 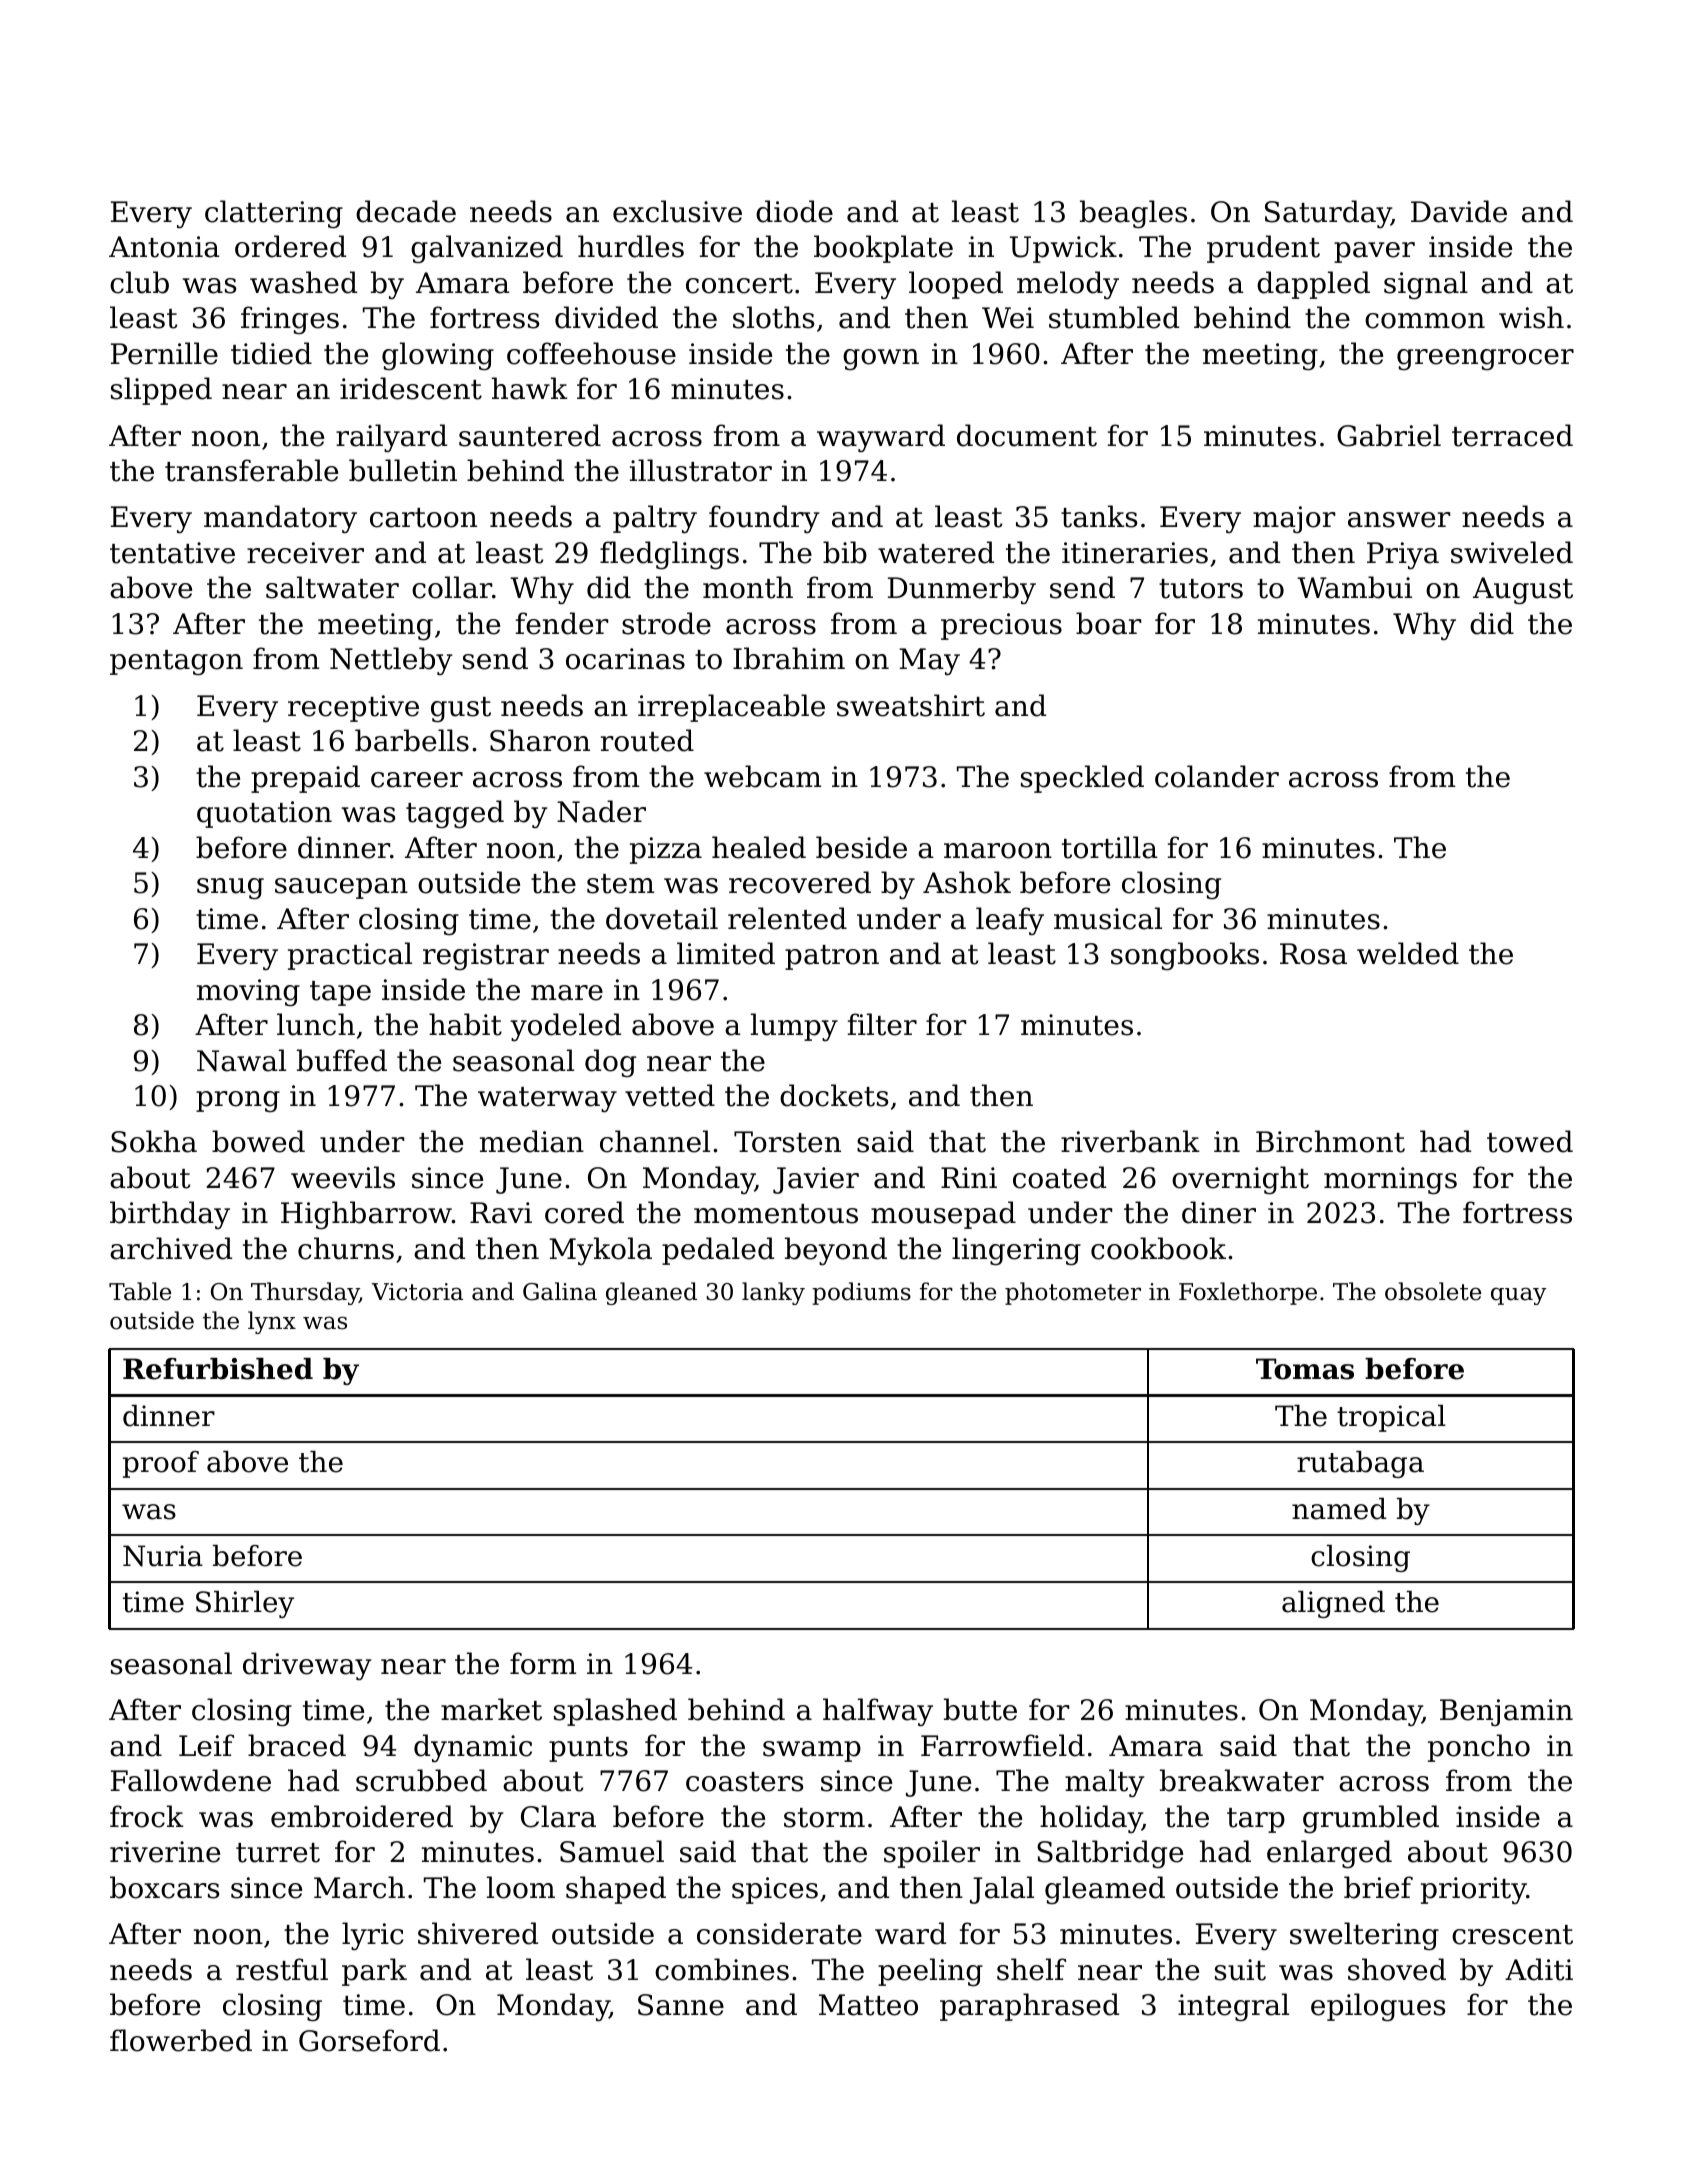 I want to click on poncho, so click(x=1479, y=1748).
